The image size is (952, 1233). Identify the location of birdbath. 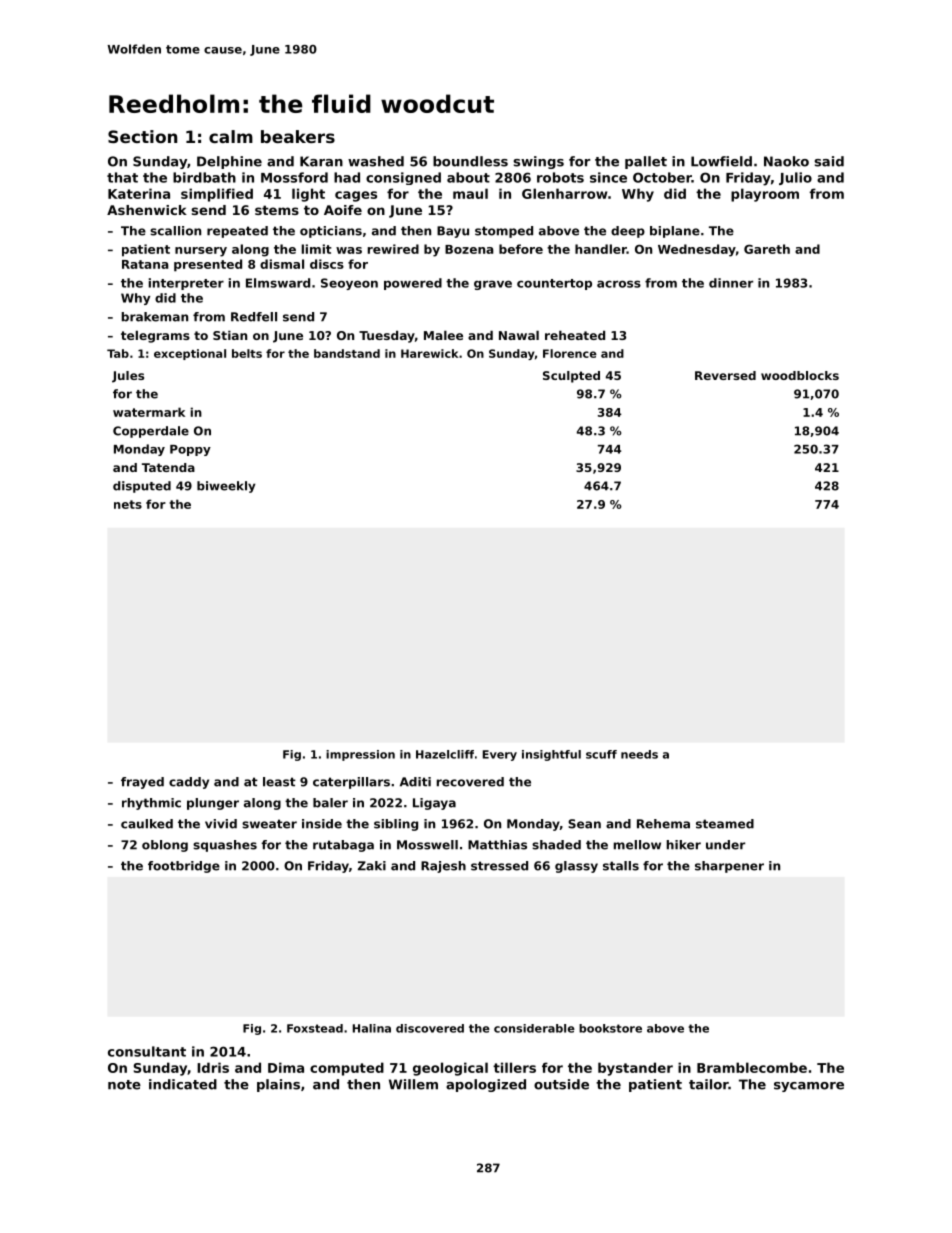
(204, 177).
